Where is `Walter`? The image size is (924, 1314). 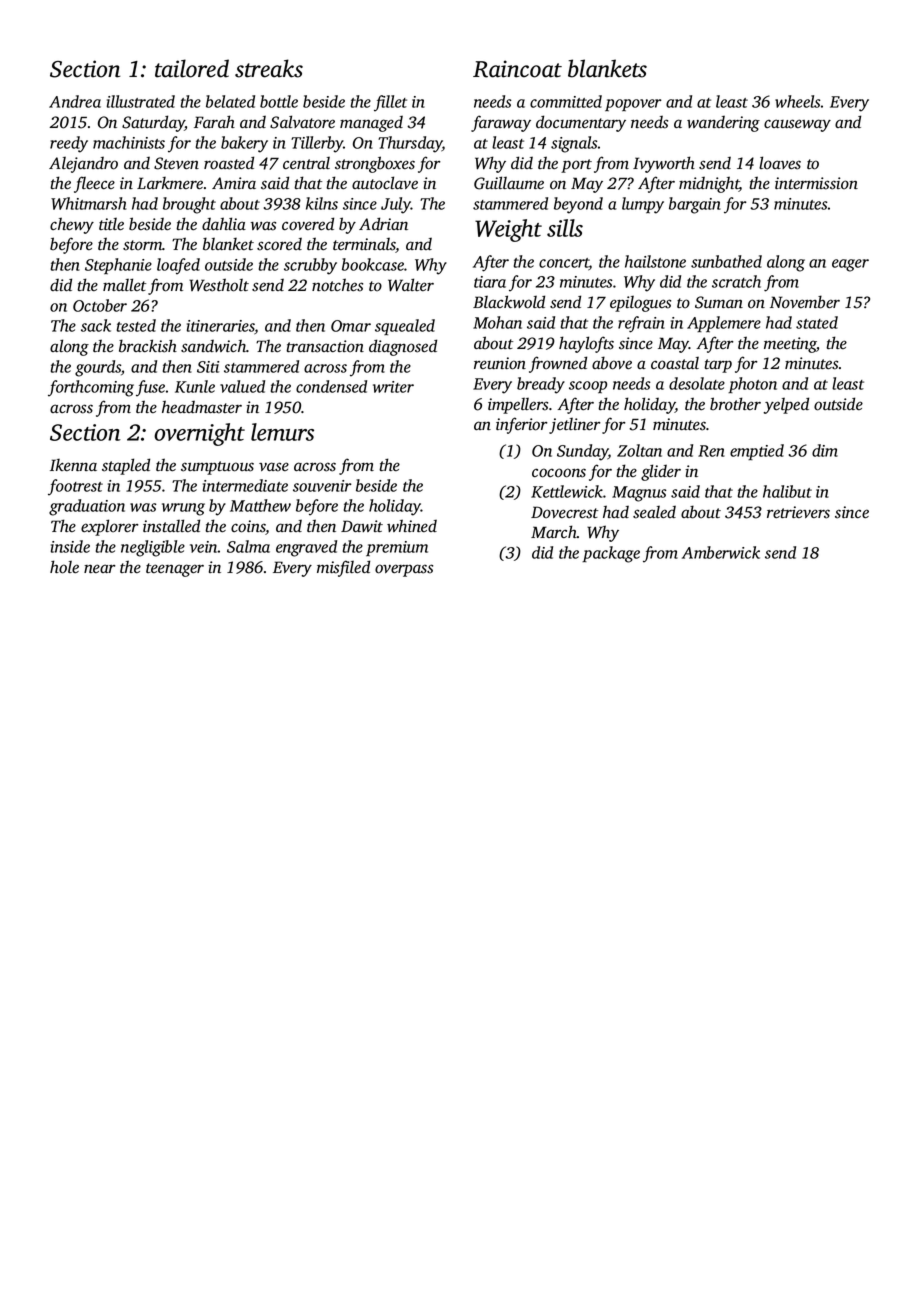 Walter is located at coordinates (411, 285).
